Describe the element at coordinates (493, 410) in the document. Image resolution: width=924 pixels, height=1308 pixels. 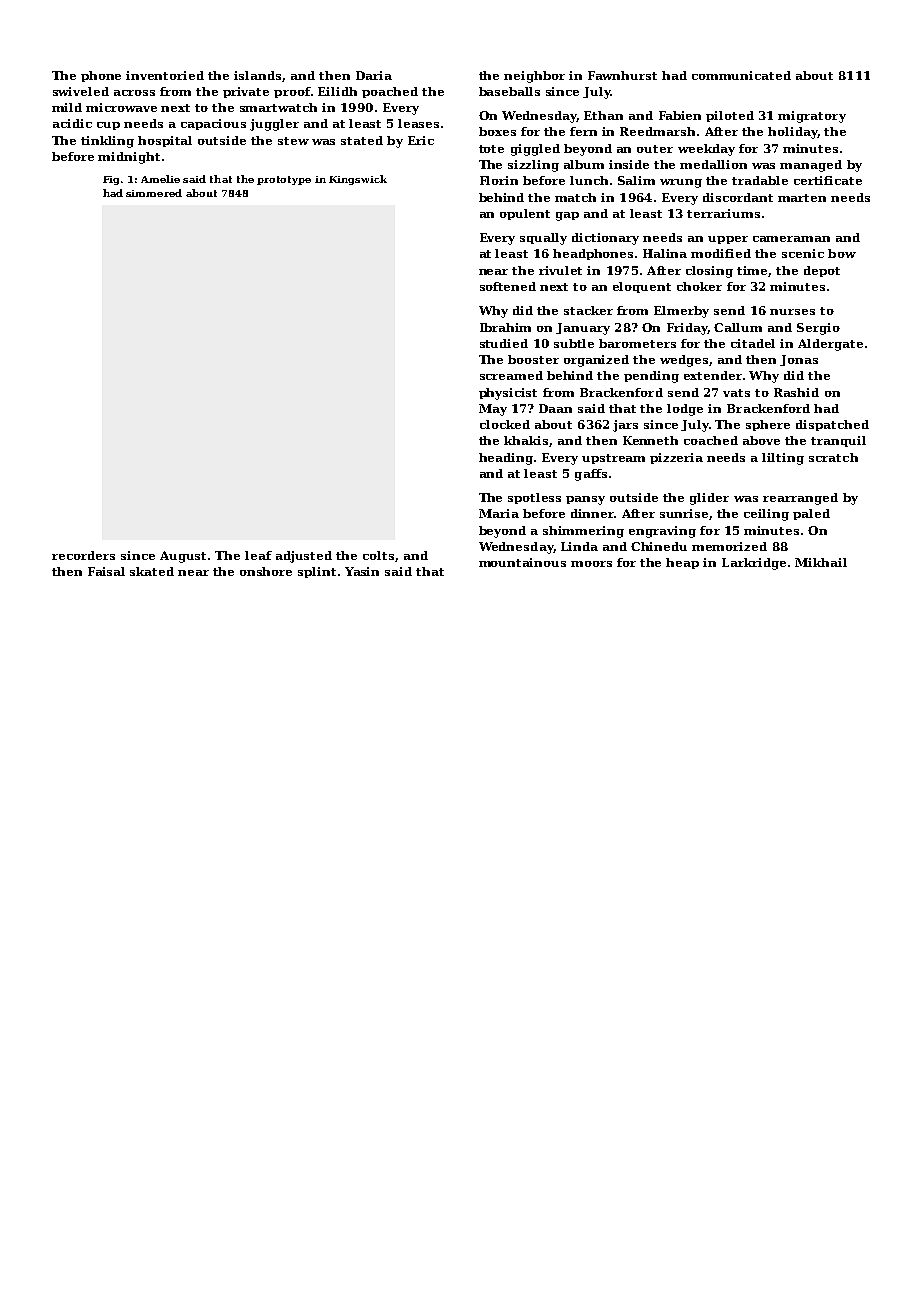
I see `May` at that location.
